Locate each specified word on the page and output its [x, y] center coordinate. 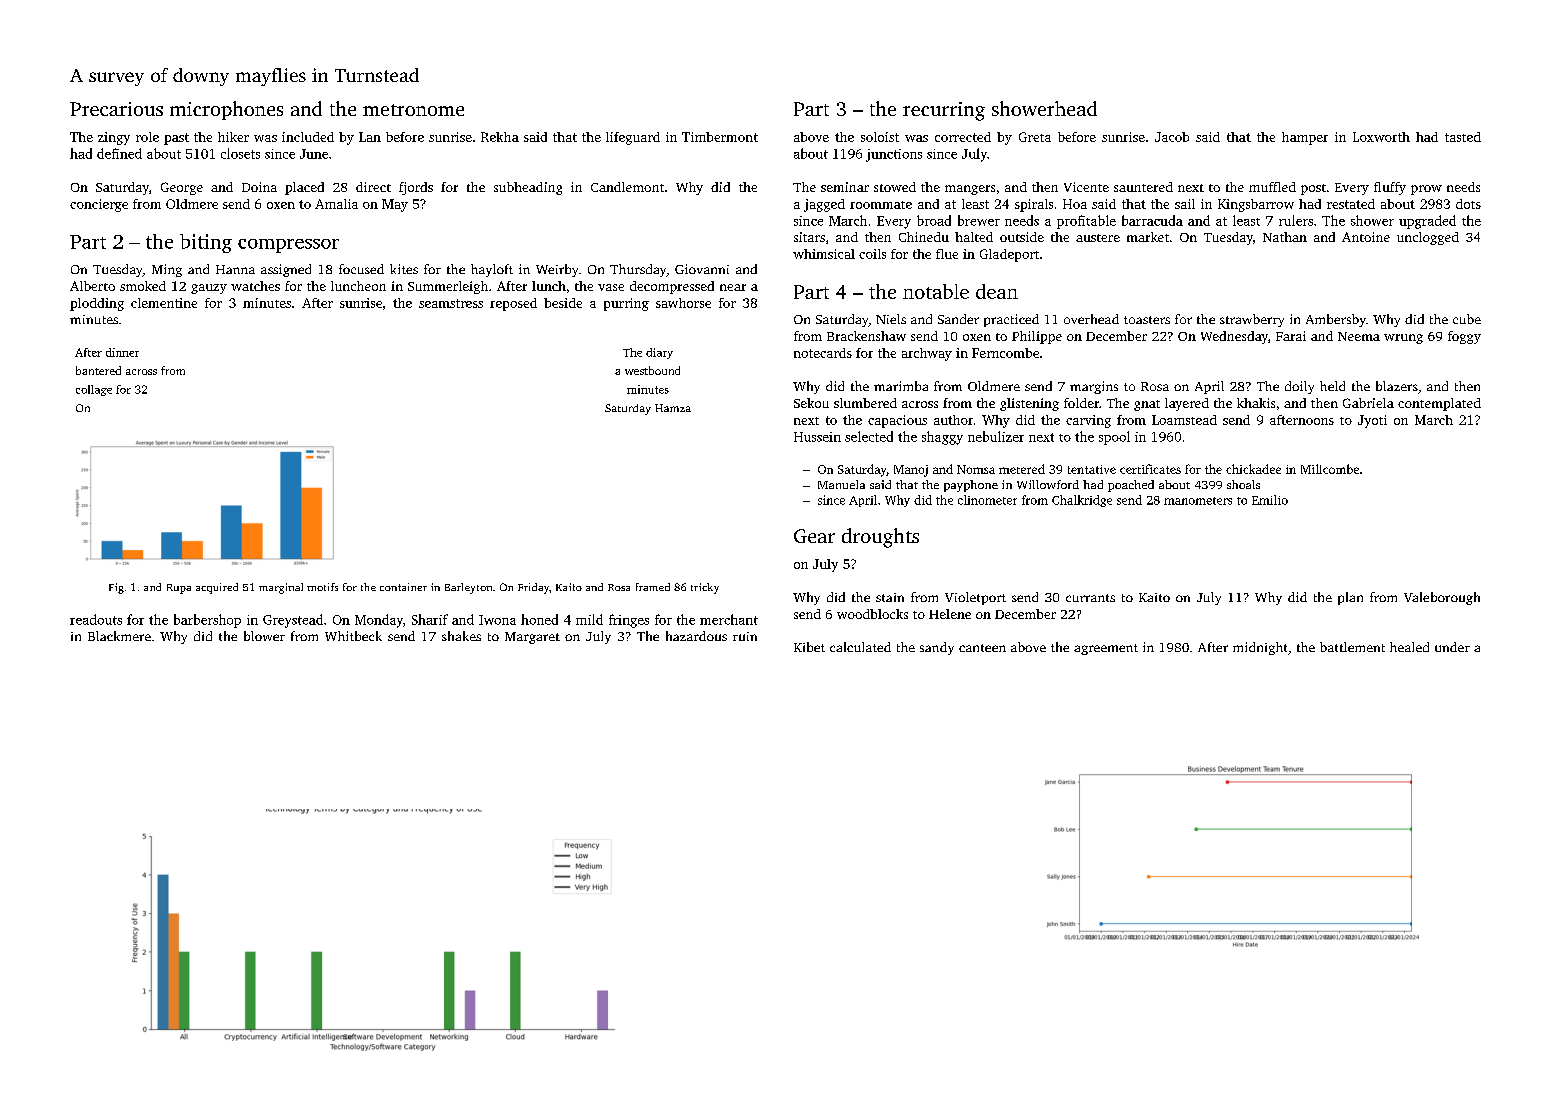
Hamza [673, 408]
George [182, 188]
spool [1114, 438]
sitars [809, 237]
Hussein [817, 437]
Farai [1291, 336]
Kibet [809, 647]
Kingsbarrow [1256, 205]
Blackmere [119, 636]
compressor [288, 246]
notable [936, 291]
